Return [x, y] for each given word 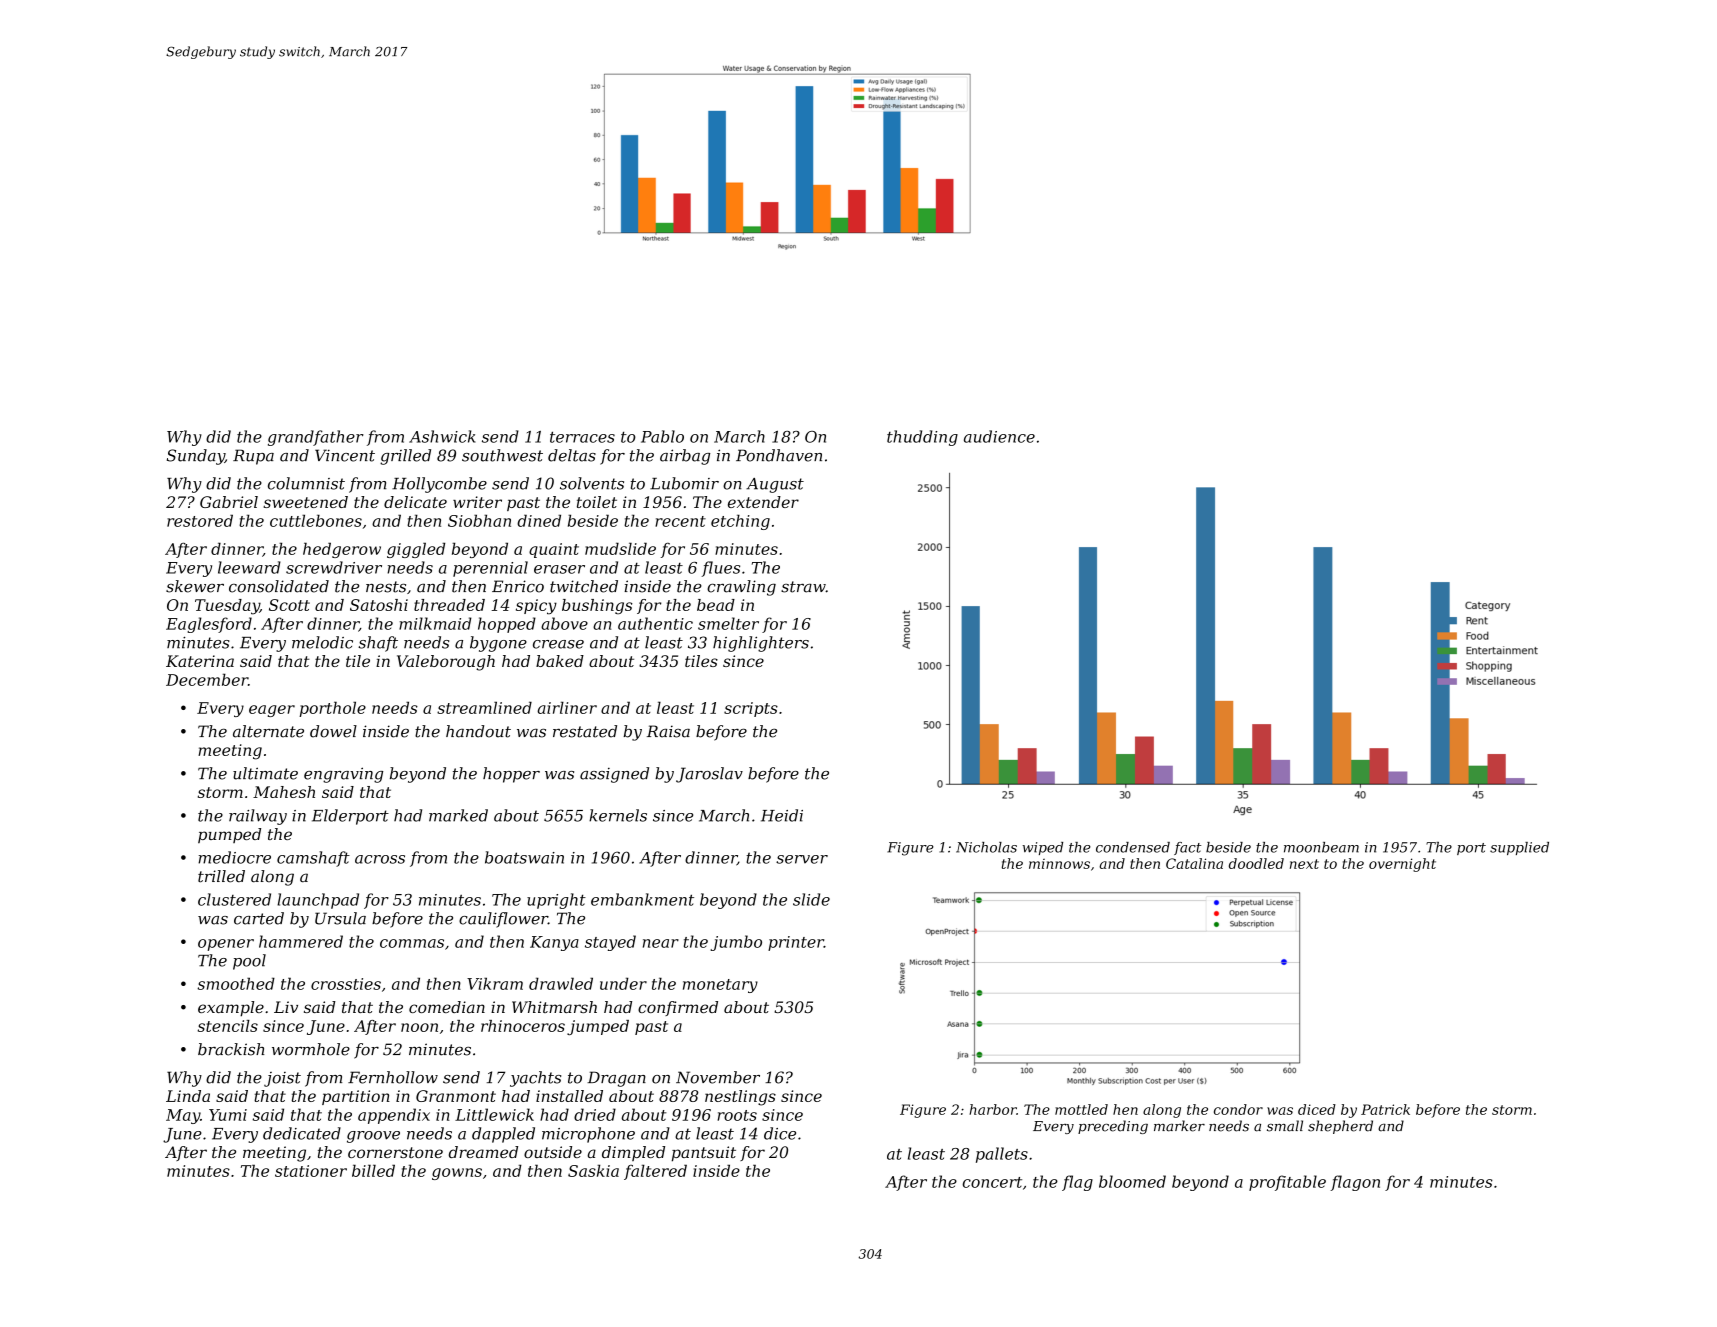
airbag [685, 457]
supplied [1519, 848]
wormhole [311, 1049]
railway [258, 817]
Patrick [1385, 1109]
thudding [922, 438]
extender [763, 502]
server [802, 859]
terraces [582, 437]
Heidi [782, 815]
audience [999, 436]
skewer [195, 586]
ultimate [265, 773]
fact [1187, 848]
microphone [588, 1135]
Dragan [616, 1079]
